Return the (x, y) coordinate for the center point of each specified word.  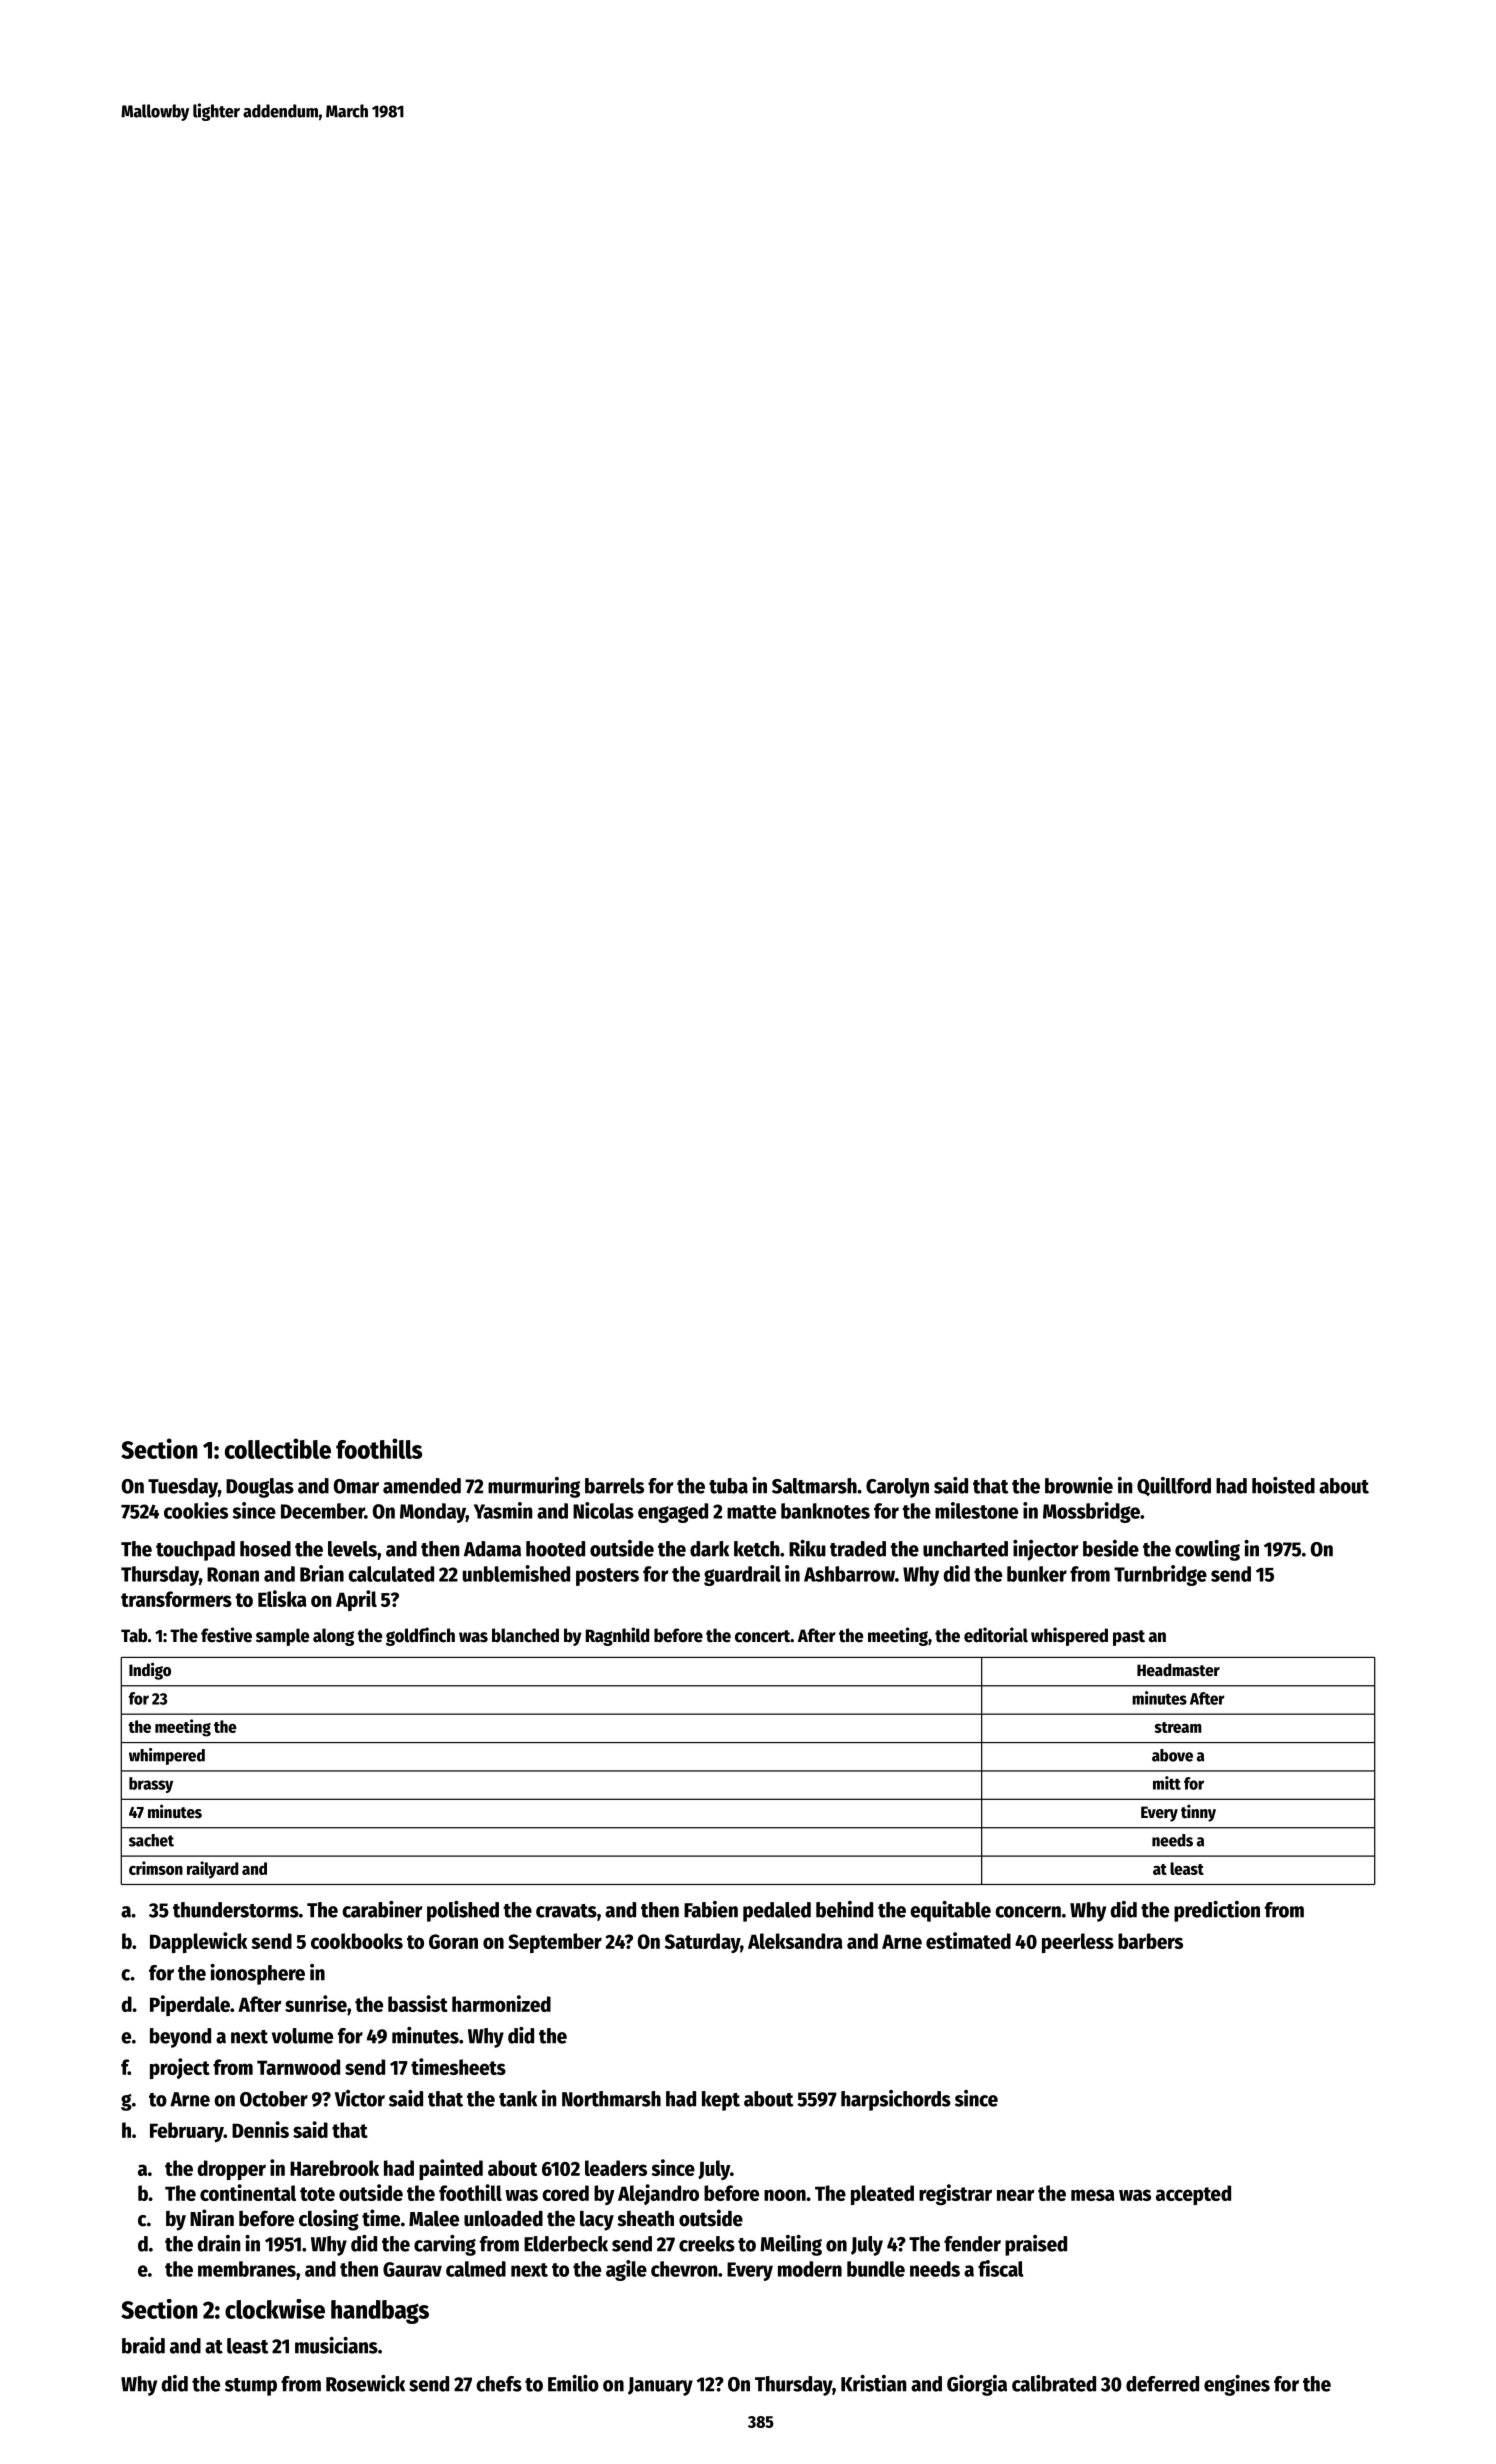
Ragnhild (617, 1636)
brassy (151, 1785)
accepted (1193, 2195)
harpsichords (896, 2100)
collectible (278, 1448)
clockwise (275, 2309)
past (1129, 1638)
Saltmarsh (814, 1486)
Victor (360, 2098)
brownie (1079, 1485)
